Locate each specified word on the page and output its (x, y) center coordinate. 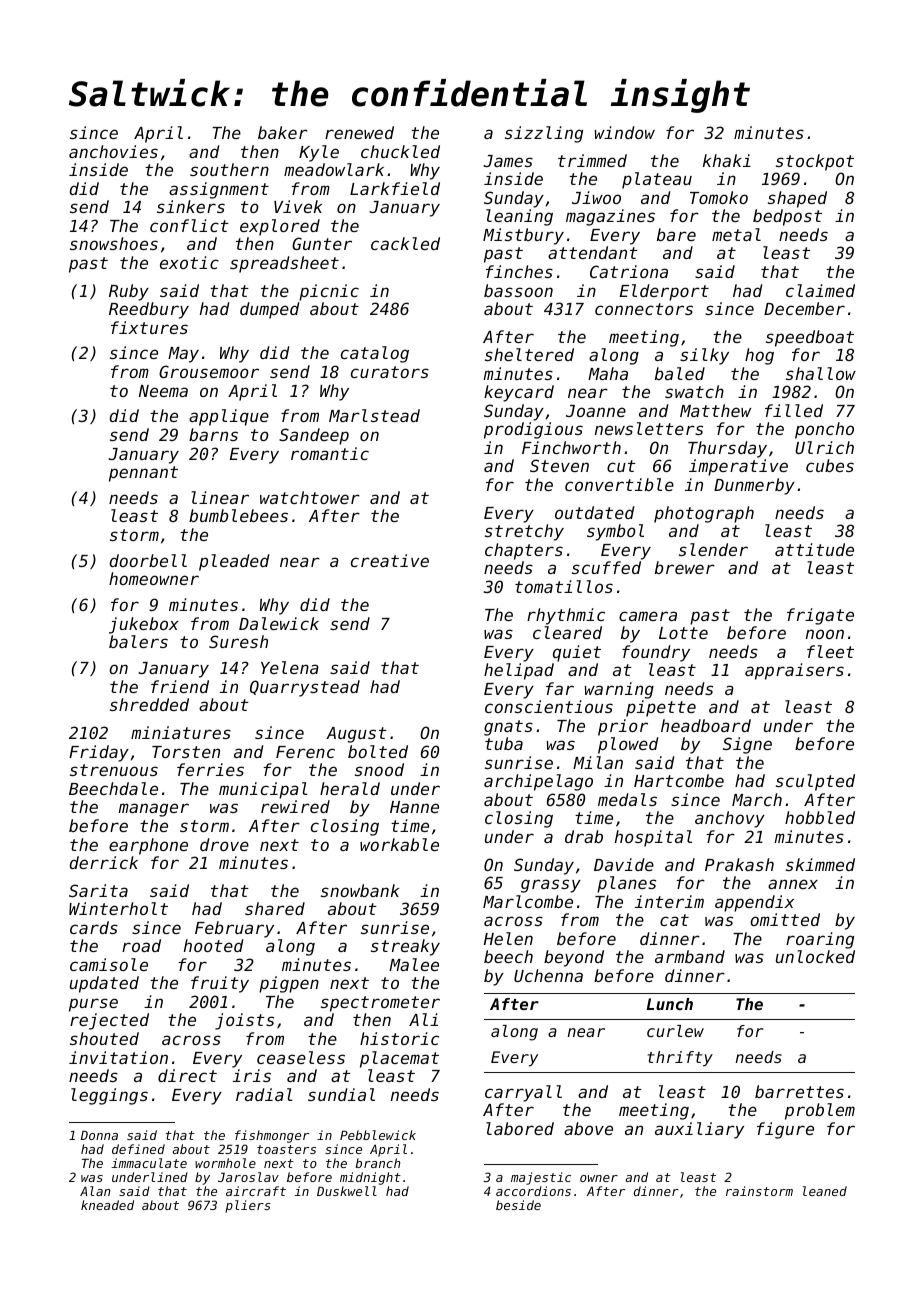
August (356, 735)
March (757, 799)
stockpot (815, 162)
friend (180, 686)
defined (138, 1149)
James (508, 161)
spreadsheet (284, 264)
